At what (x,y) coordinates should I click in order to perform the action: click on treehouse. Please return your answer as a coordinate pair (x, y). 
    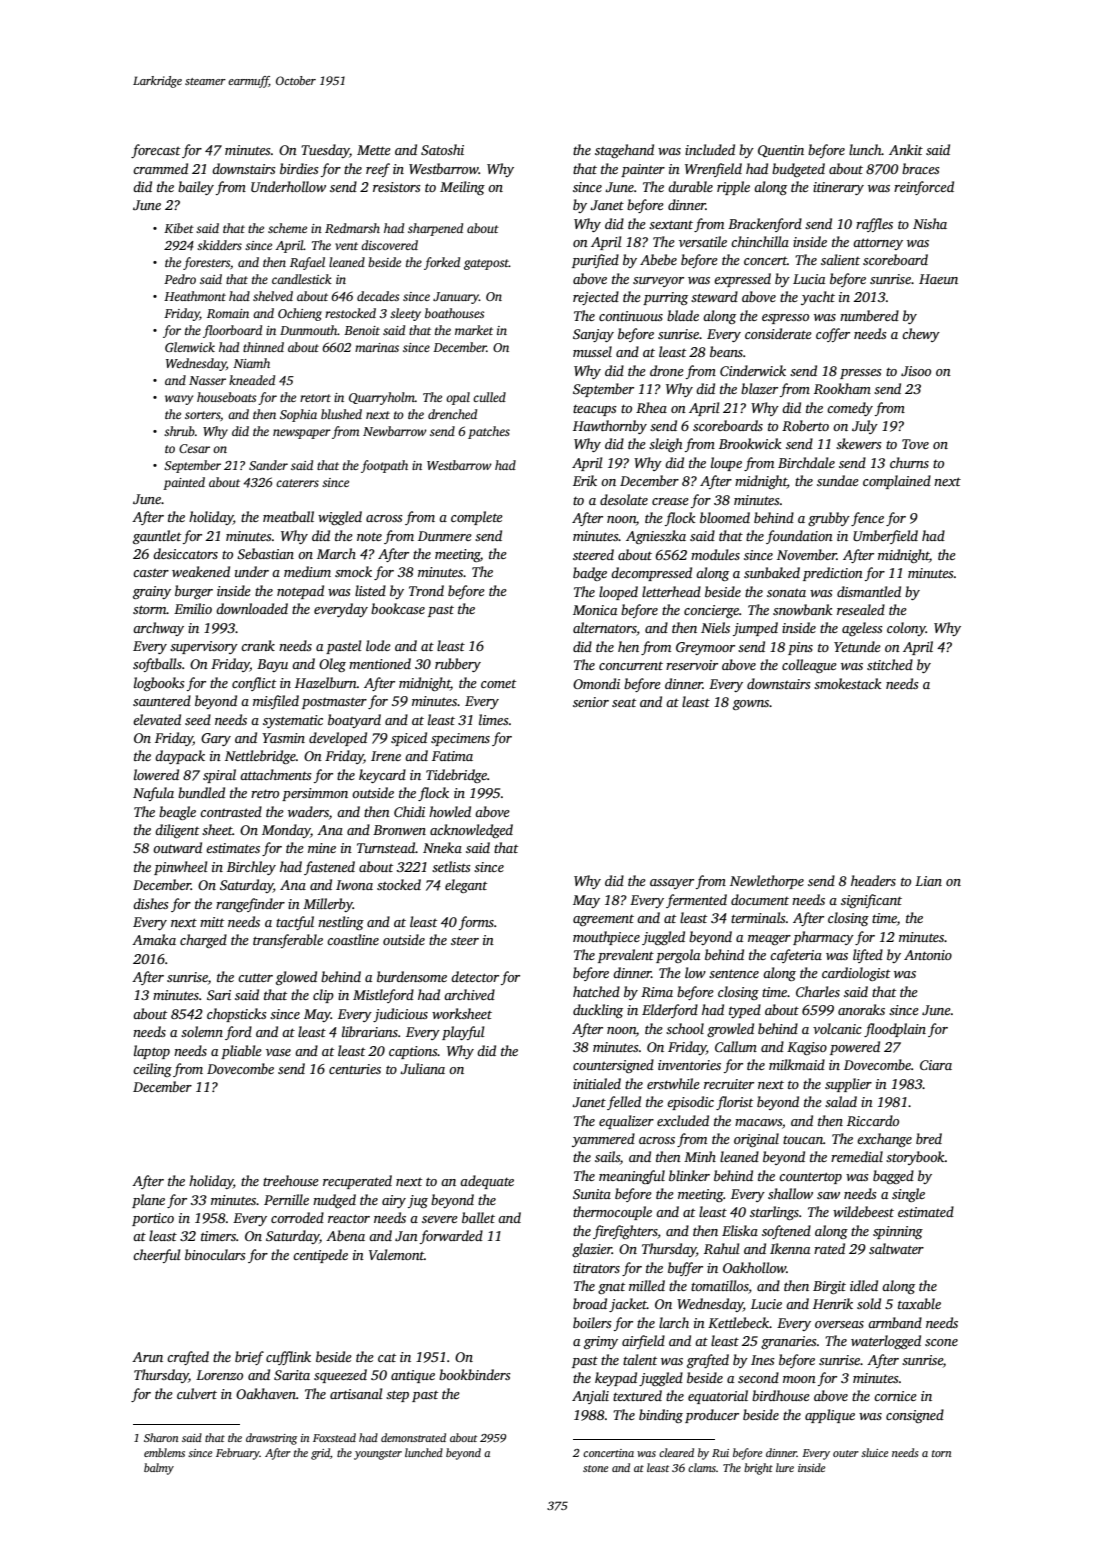
    Looking at the image, I should click on (291, 1180).
